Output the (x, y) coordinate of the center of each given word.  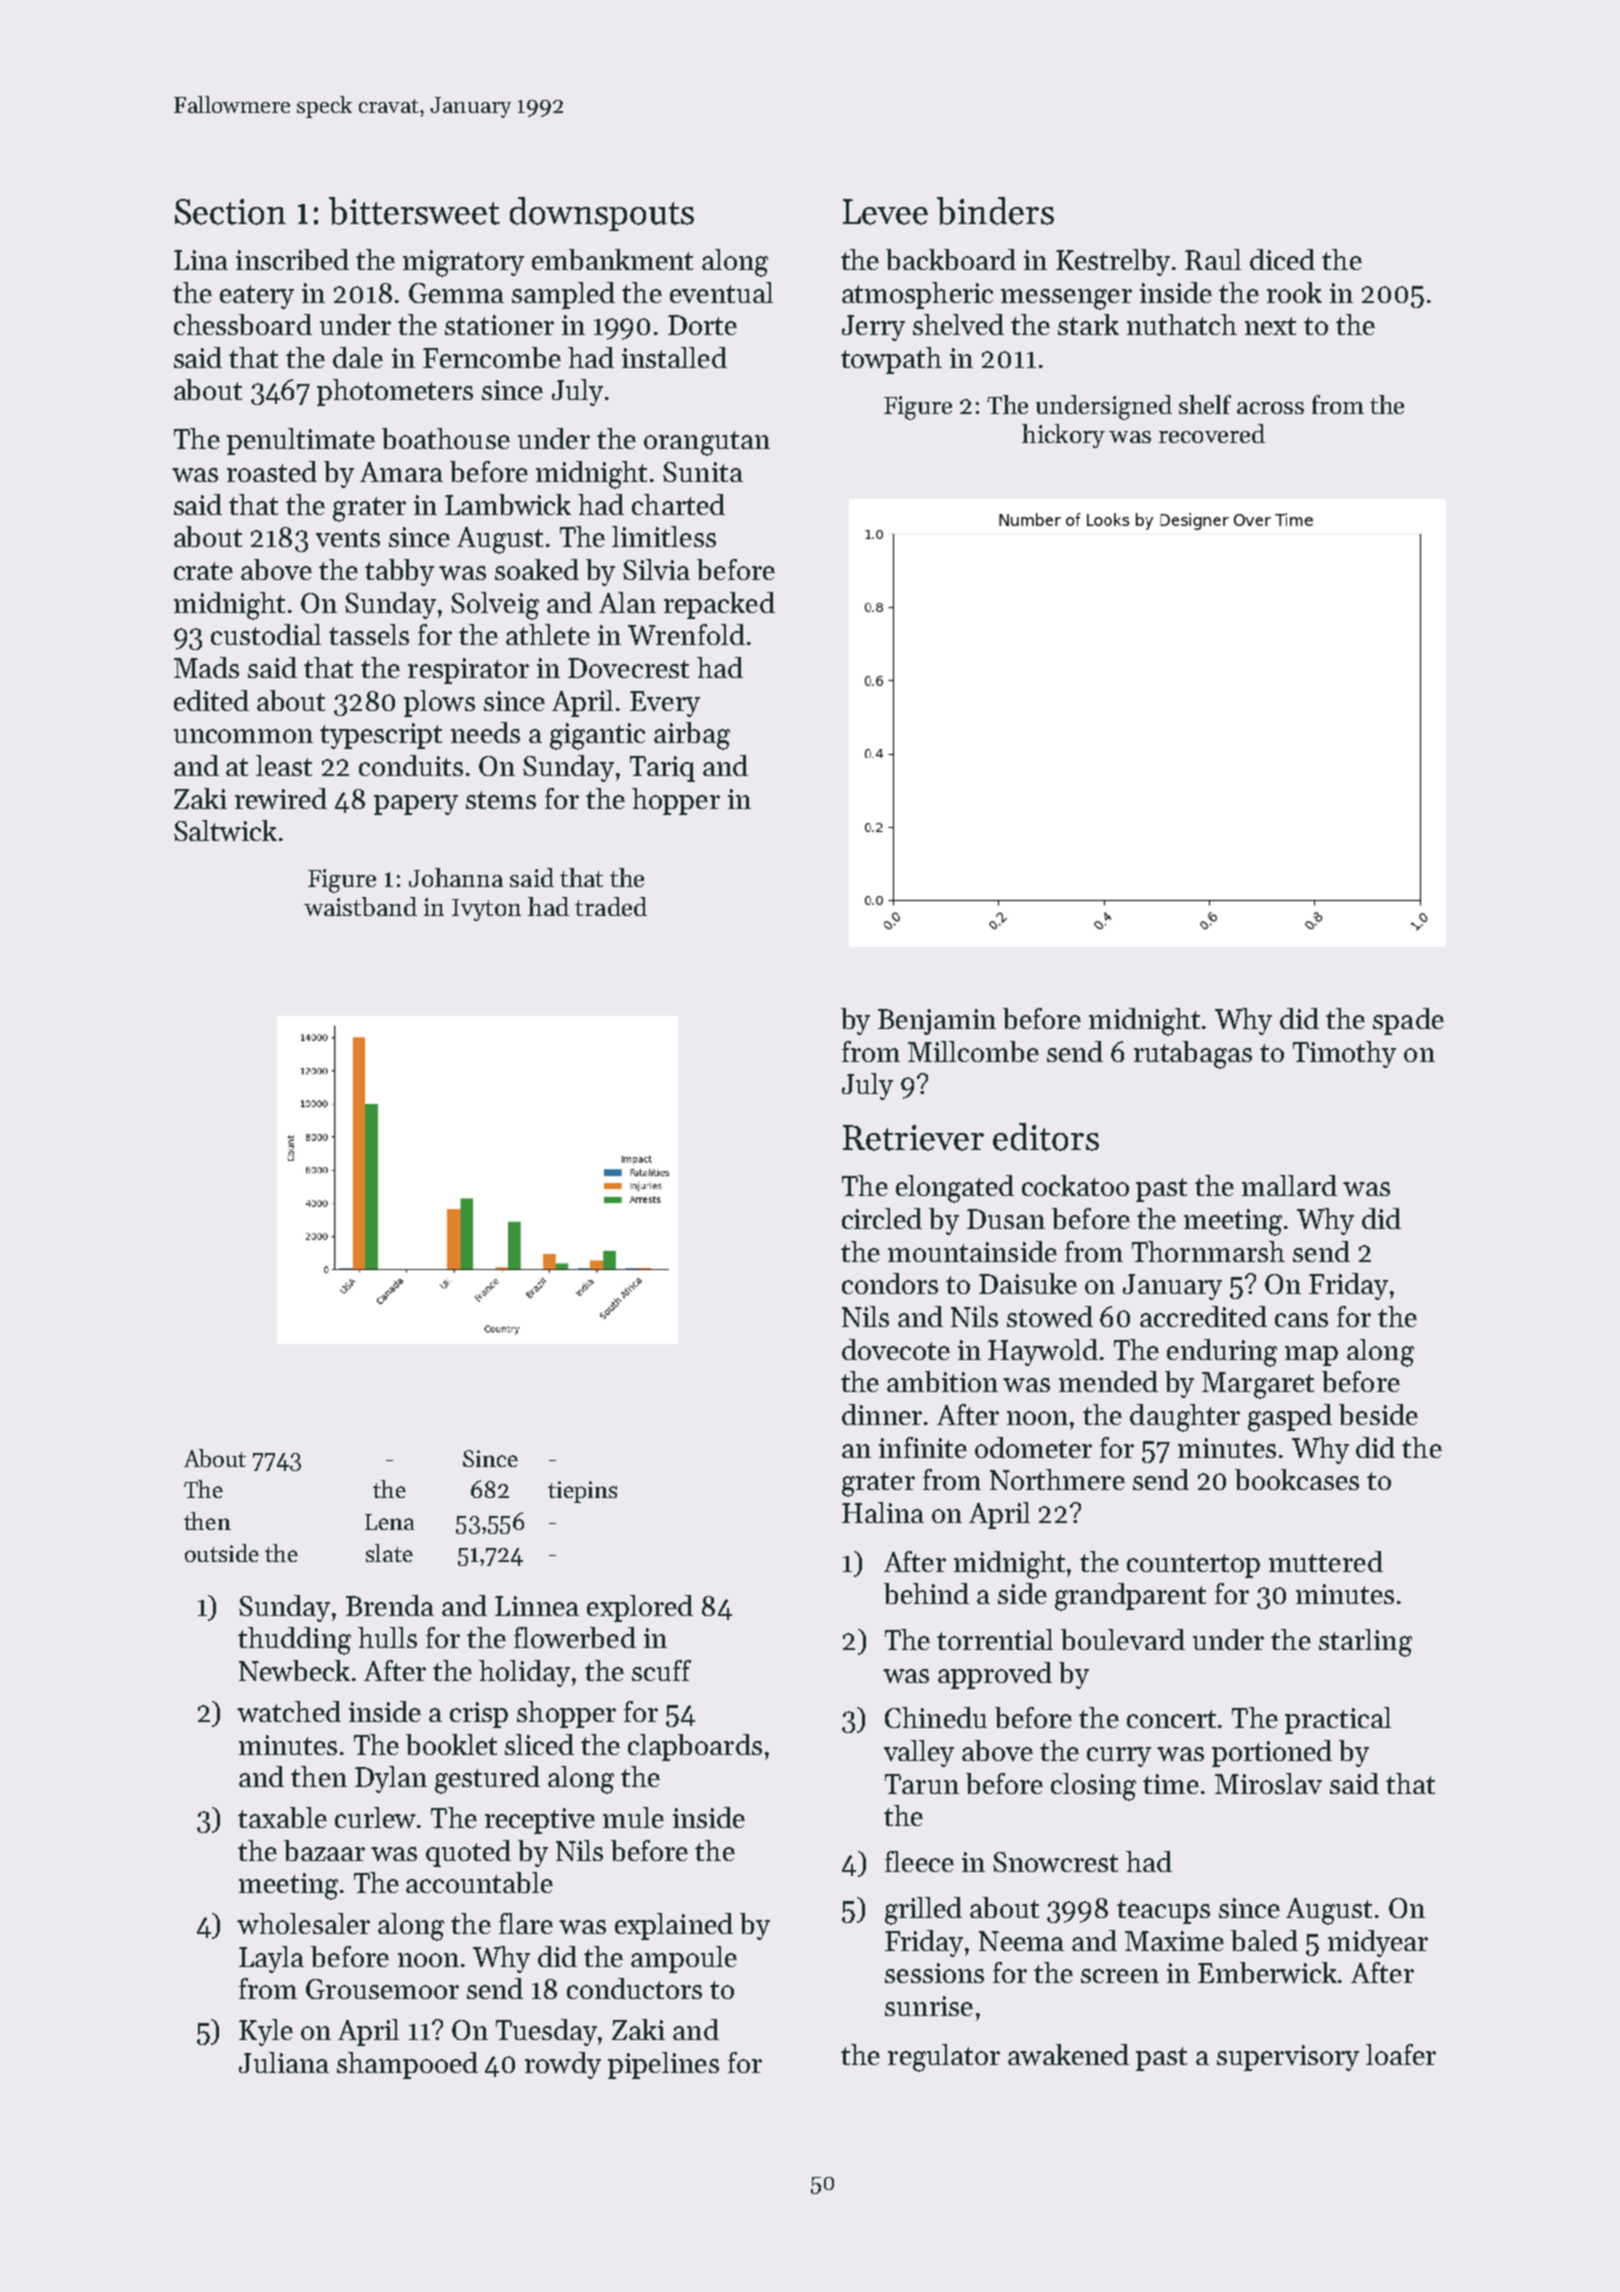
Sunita (703, 472)
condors (890, 1283)
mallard (1289, 1185)
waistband (360, 906)
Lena (389, 1522)
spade (1408, 1021)
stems (501, 800)
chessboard (243, 324)
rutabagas (1193, 1055)
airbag (692, 736)
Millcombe (973, 1051)
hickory (1063, 436)
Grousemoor (382, 1989)
